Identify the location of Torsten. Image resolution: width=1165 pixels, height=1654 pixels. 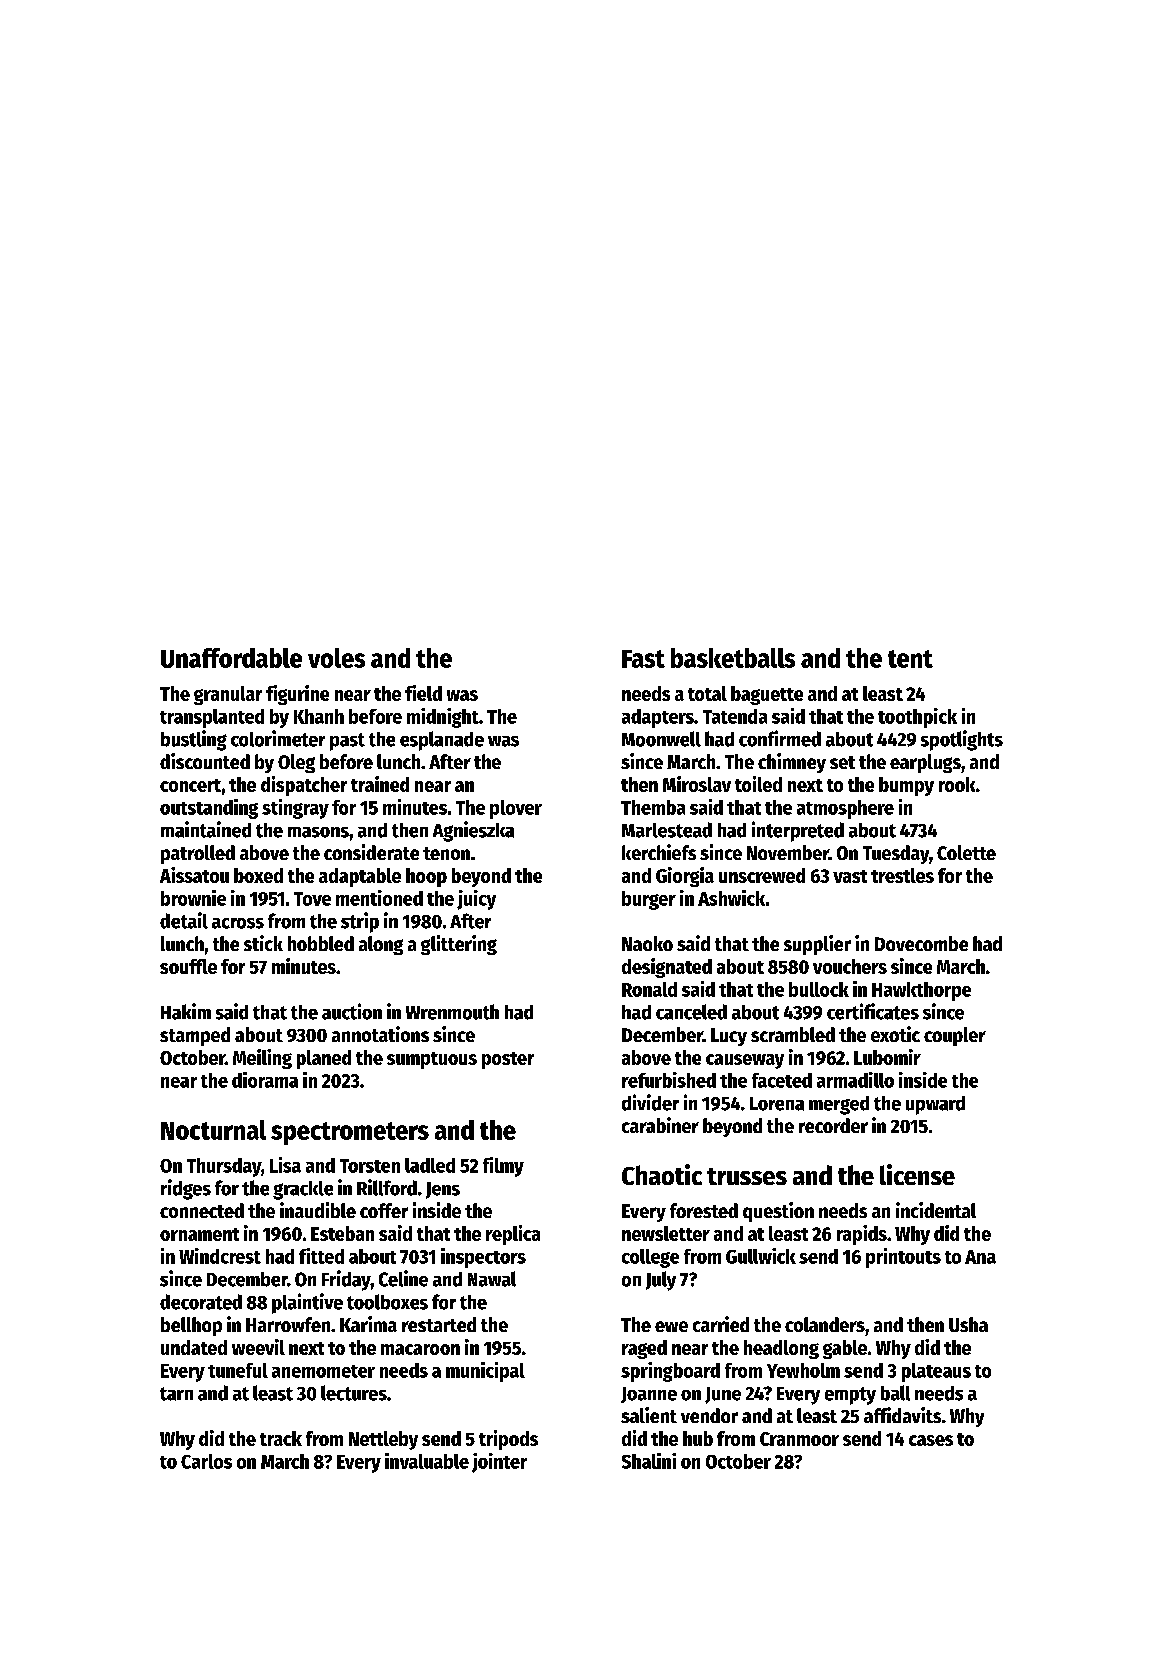
(370, 1166).
